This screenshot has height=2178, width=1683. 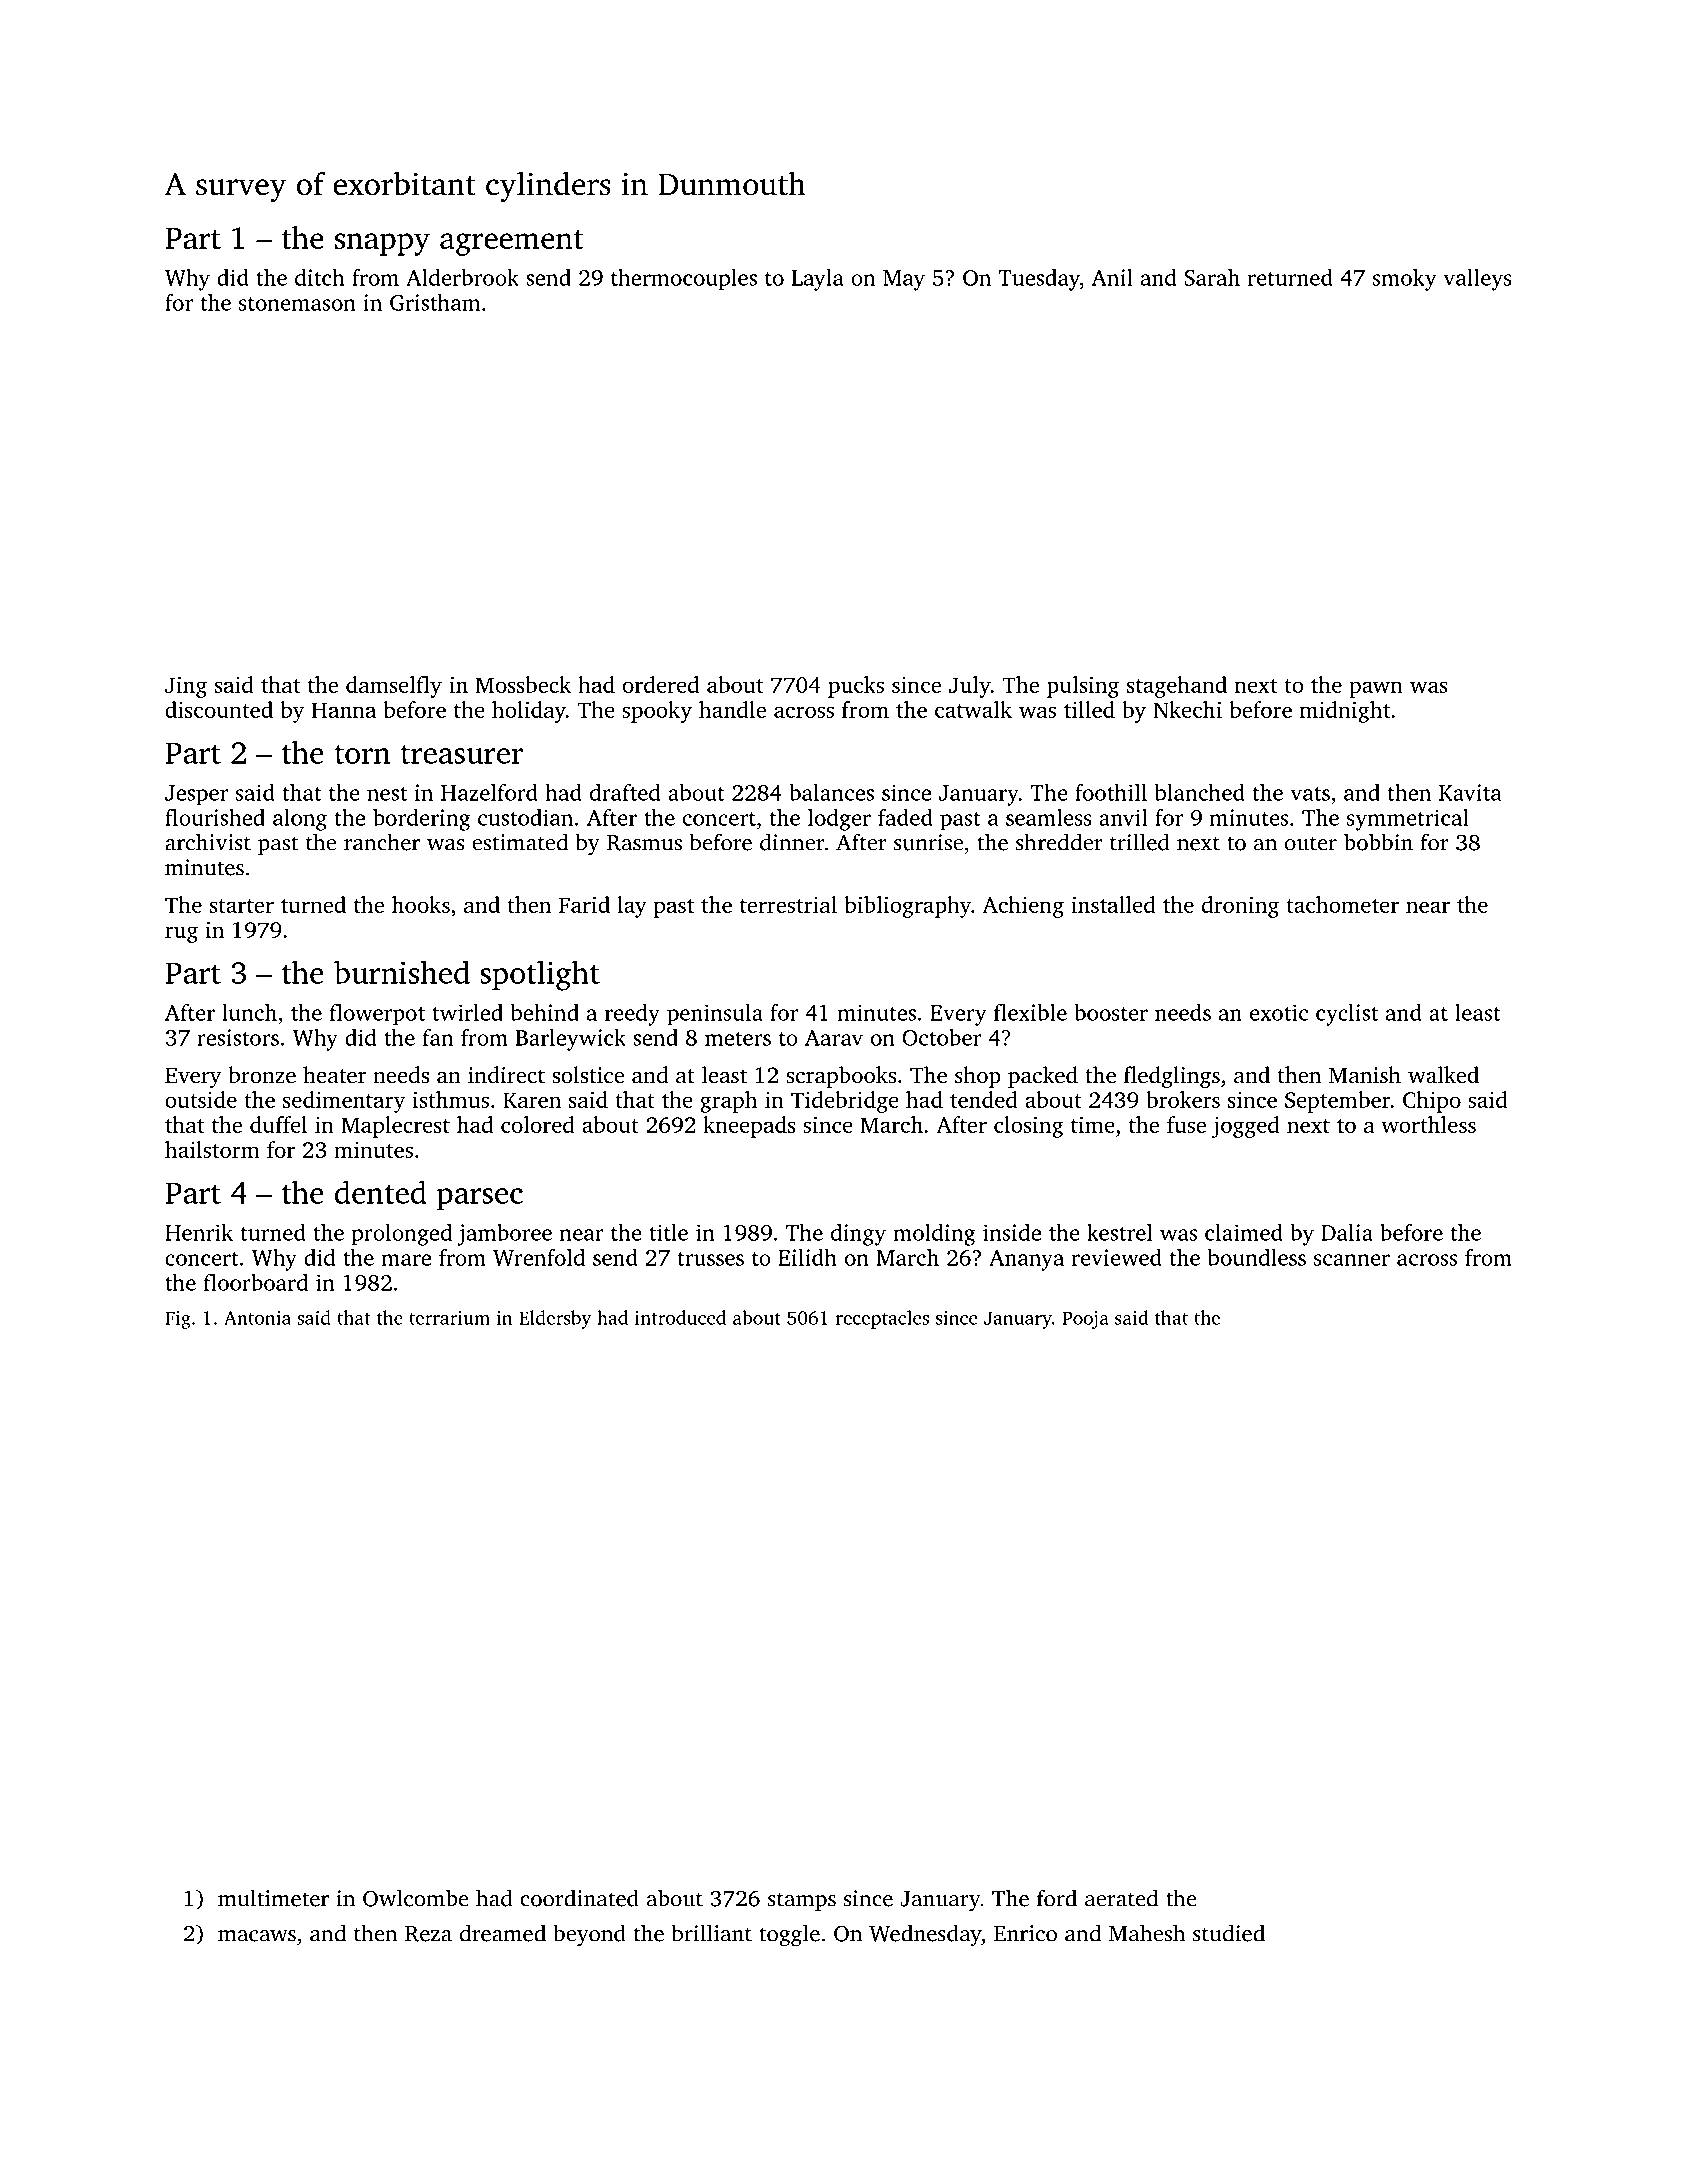 I want to click on studied, so click(x=1229, y=1933).
